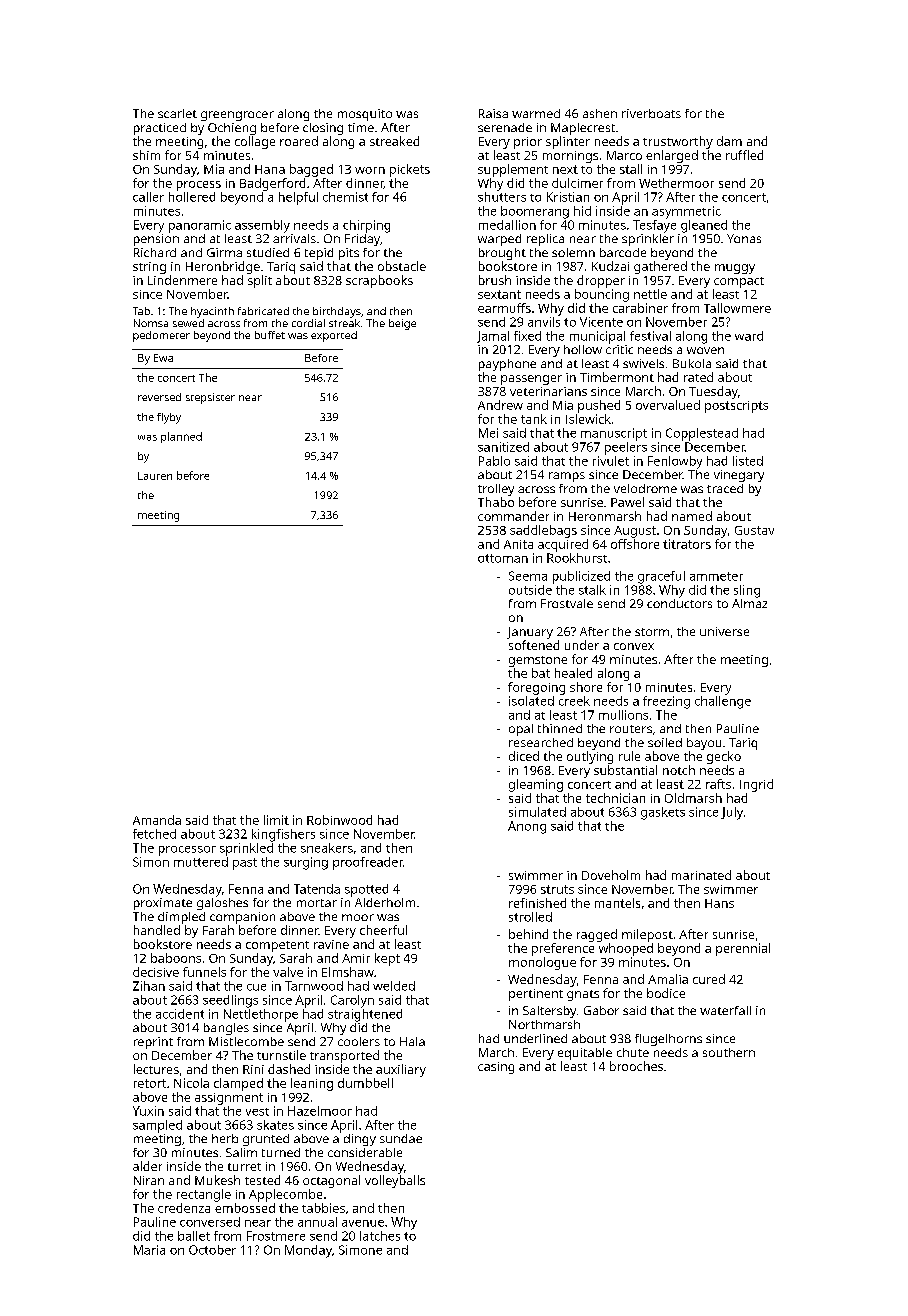 Image resolution: width=908 pixels, height=1316 pixels. I want to click on pushed, so click(599, 406).
